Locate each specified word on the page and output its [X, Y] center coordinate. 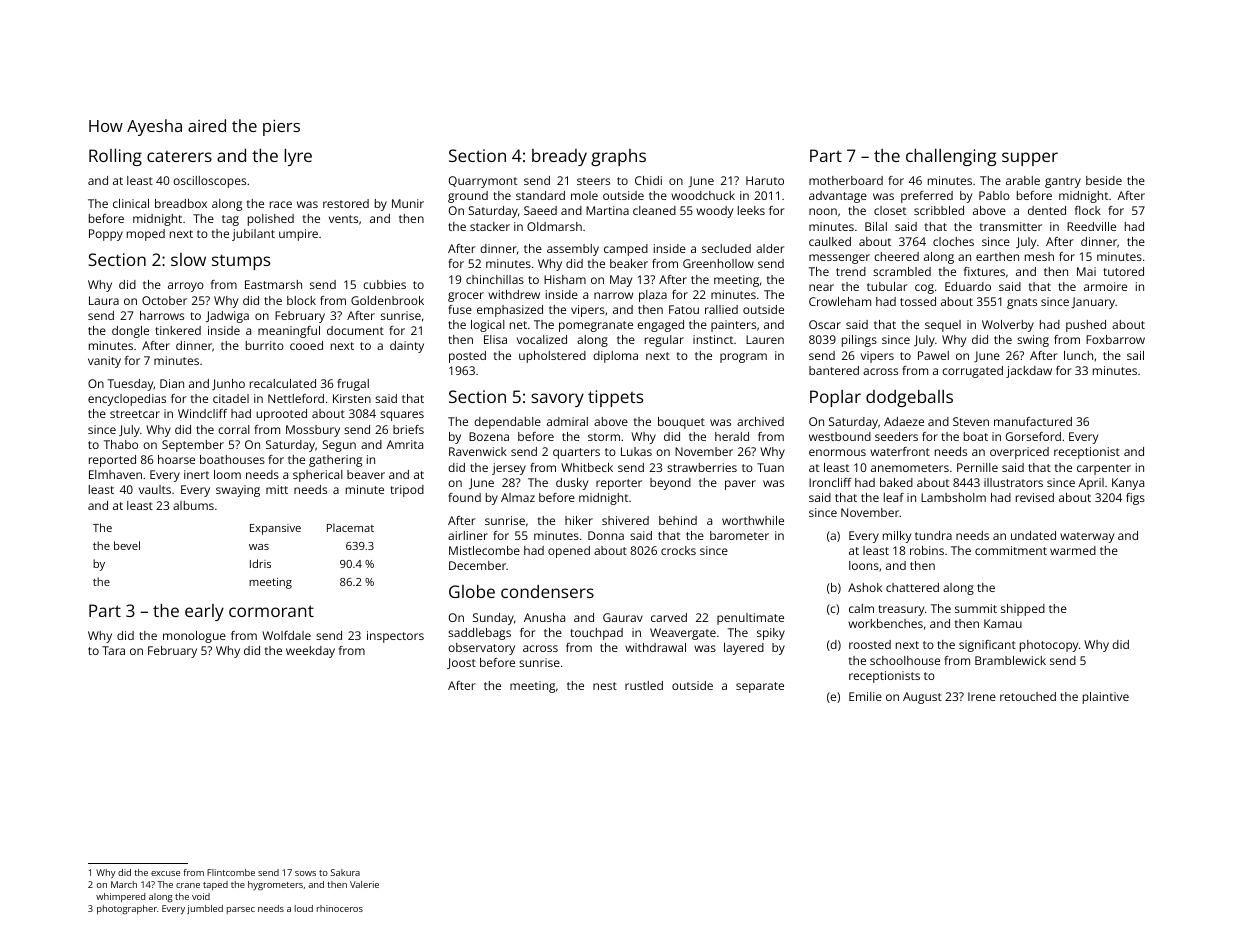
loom [227, 474]
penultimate [750, 619]
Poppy [106, 235]
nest [605, 686]
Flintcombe [231, 872]
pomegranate [596, 326]
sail [1135, 355]
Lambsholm [953, 497]
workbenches [885, 623]
